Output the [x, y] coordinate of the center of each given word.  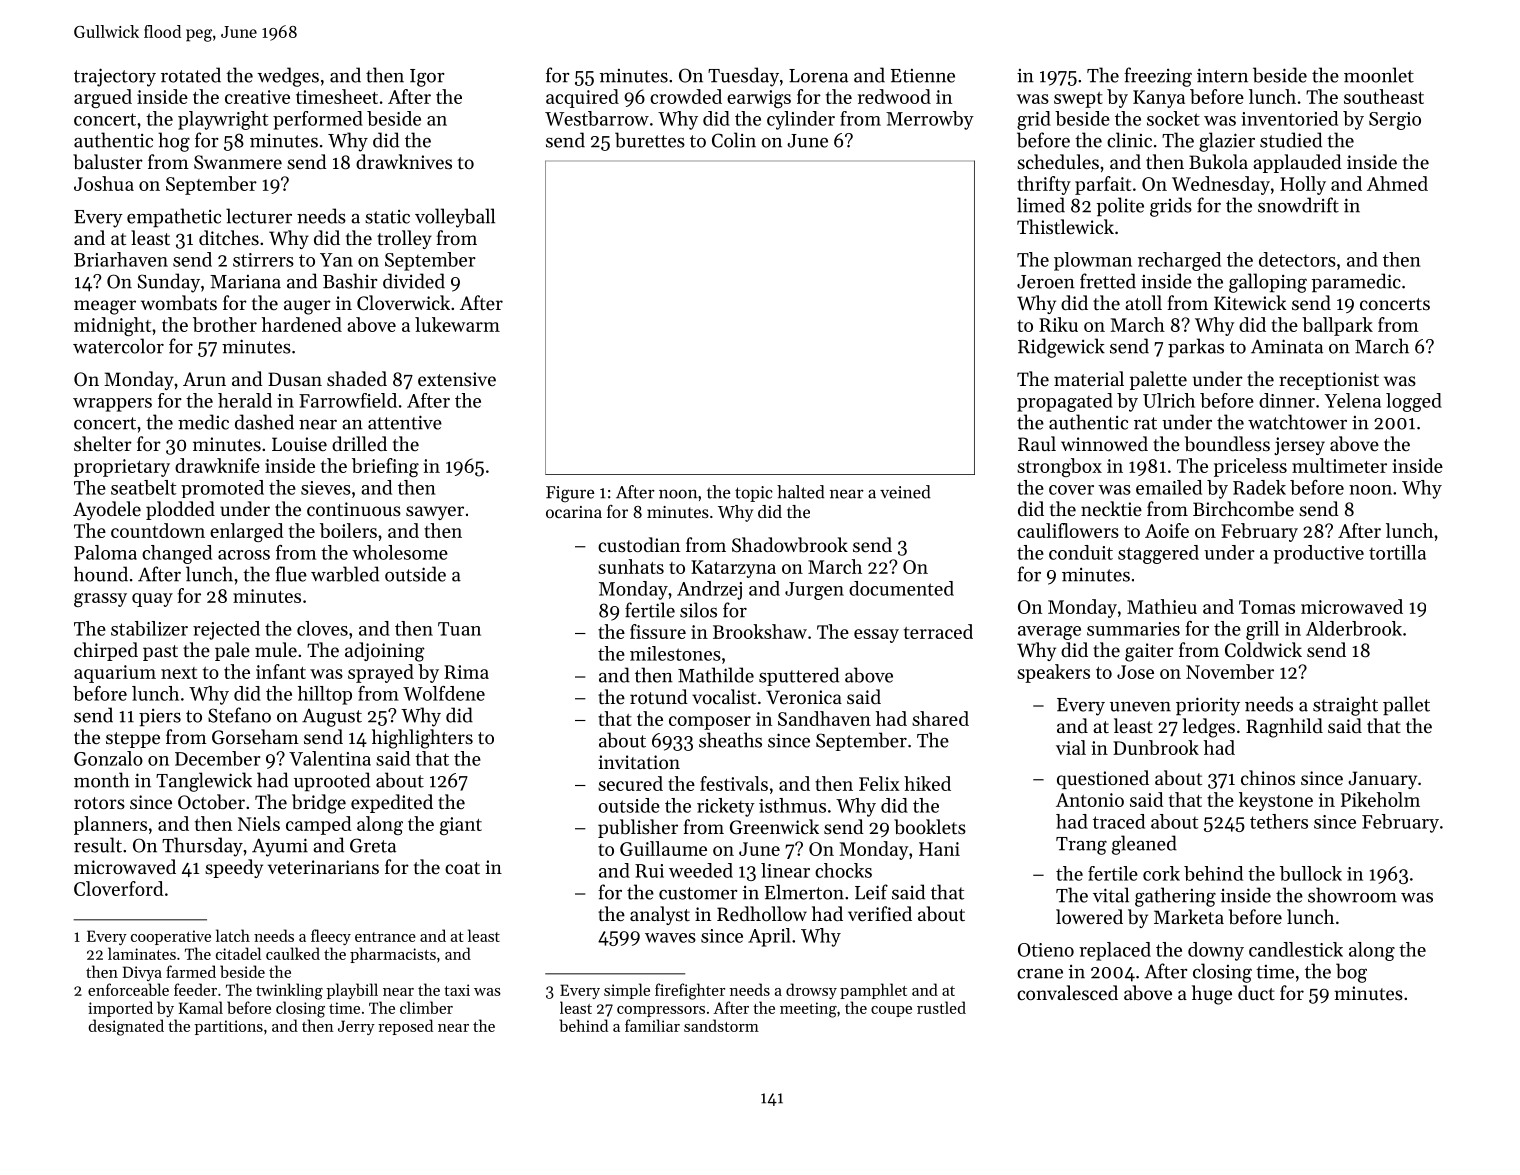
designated [126, 1027]
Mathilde [716, 675]
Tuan [459, 629]
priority [1208, 706]
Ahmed [1397, 183]
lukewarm [457, 324]
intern [1222, 75]
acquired [582, 98]
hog [174, 142]
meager [105, 307]
